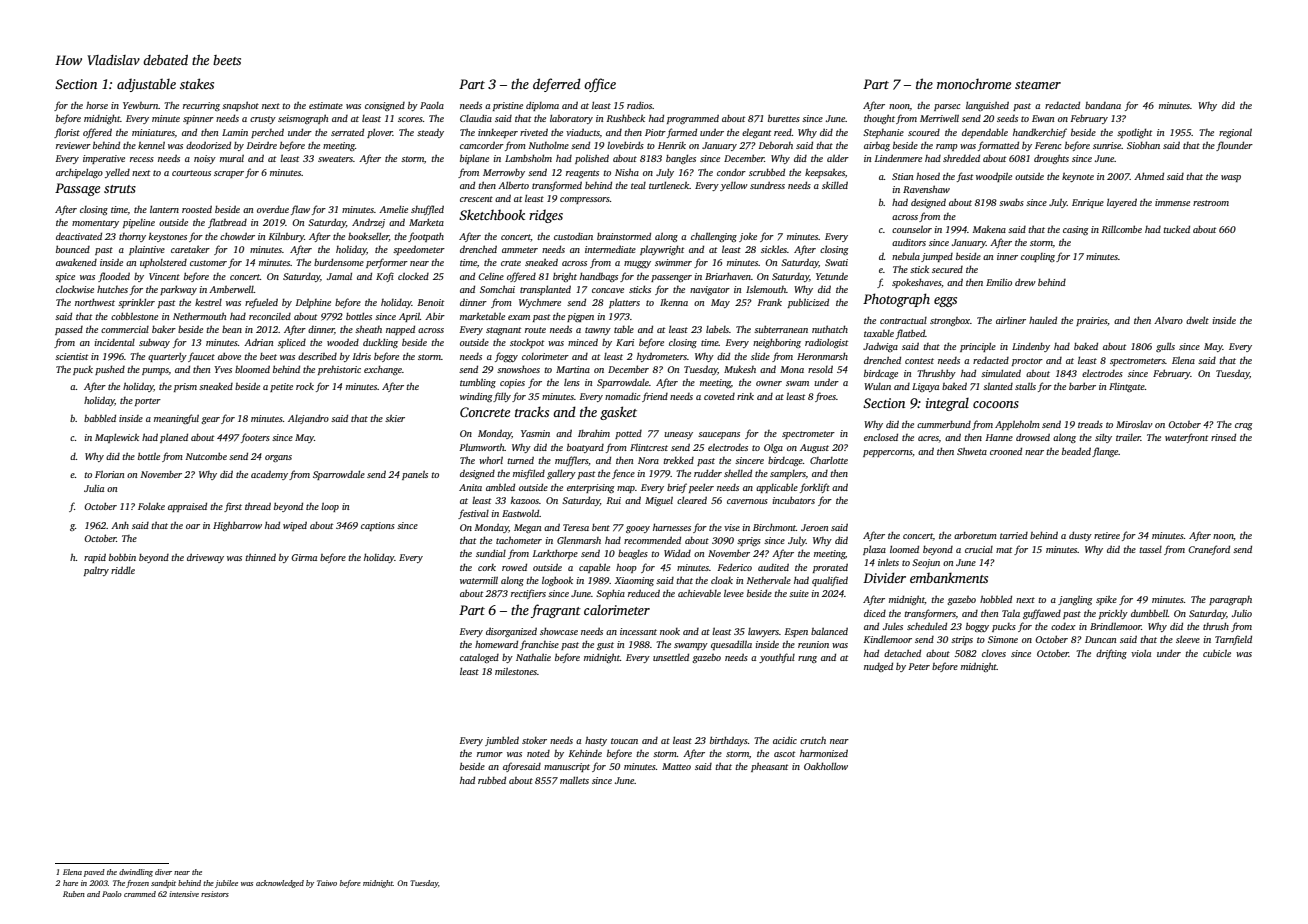 This page has width=1308, height=924. What do you see at coordinates (280, 884) in the page?
I see `acknowledged` at bounding box center [280, 884].
